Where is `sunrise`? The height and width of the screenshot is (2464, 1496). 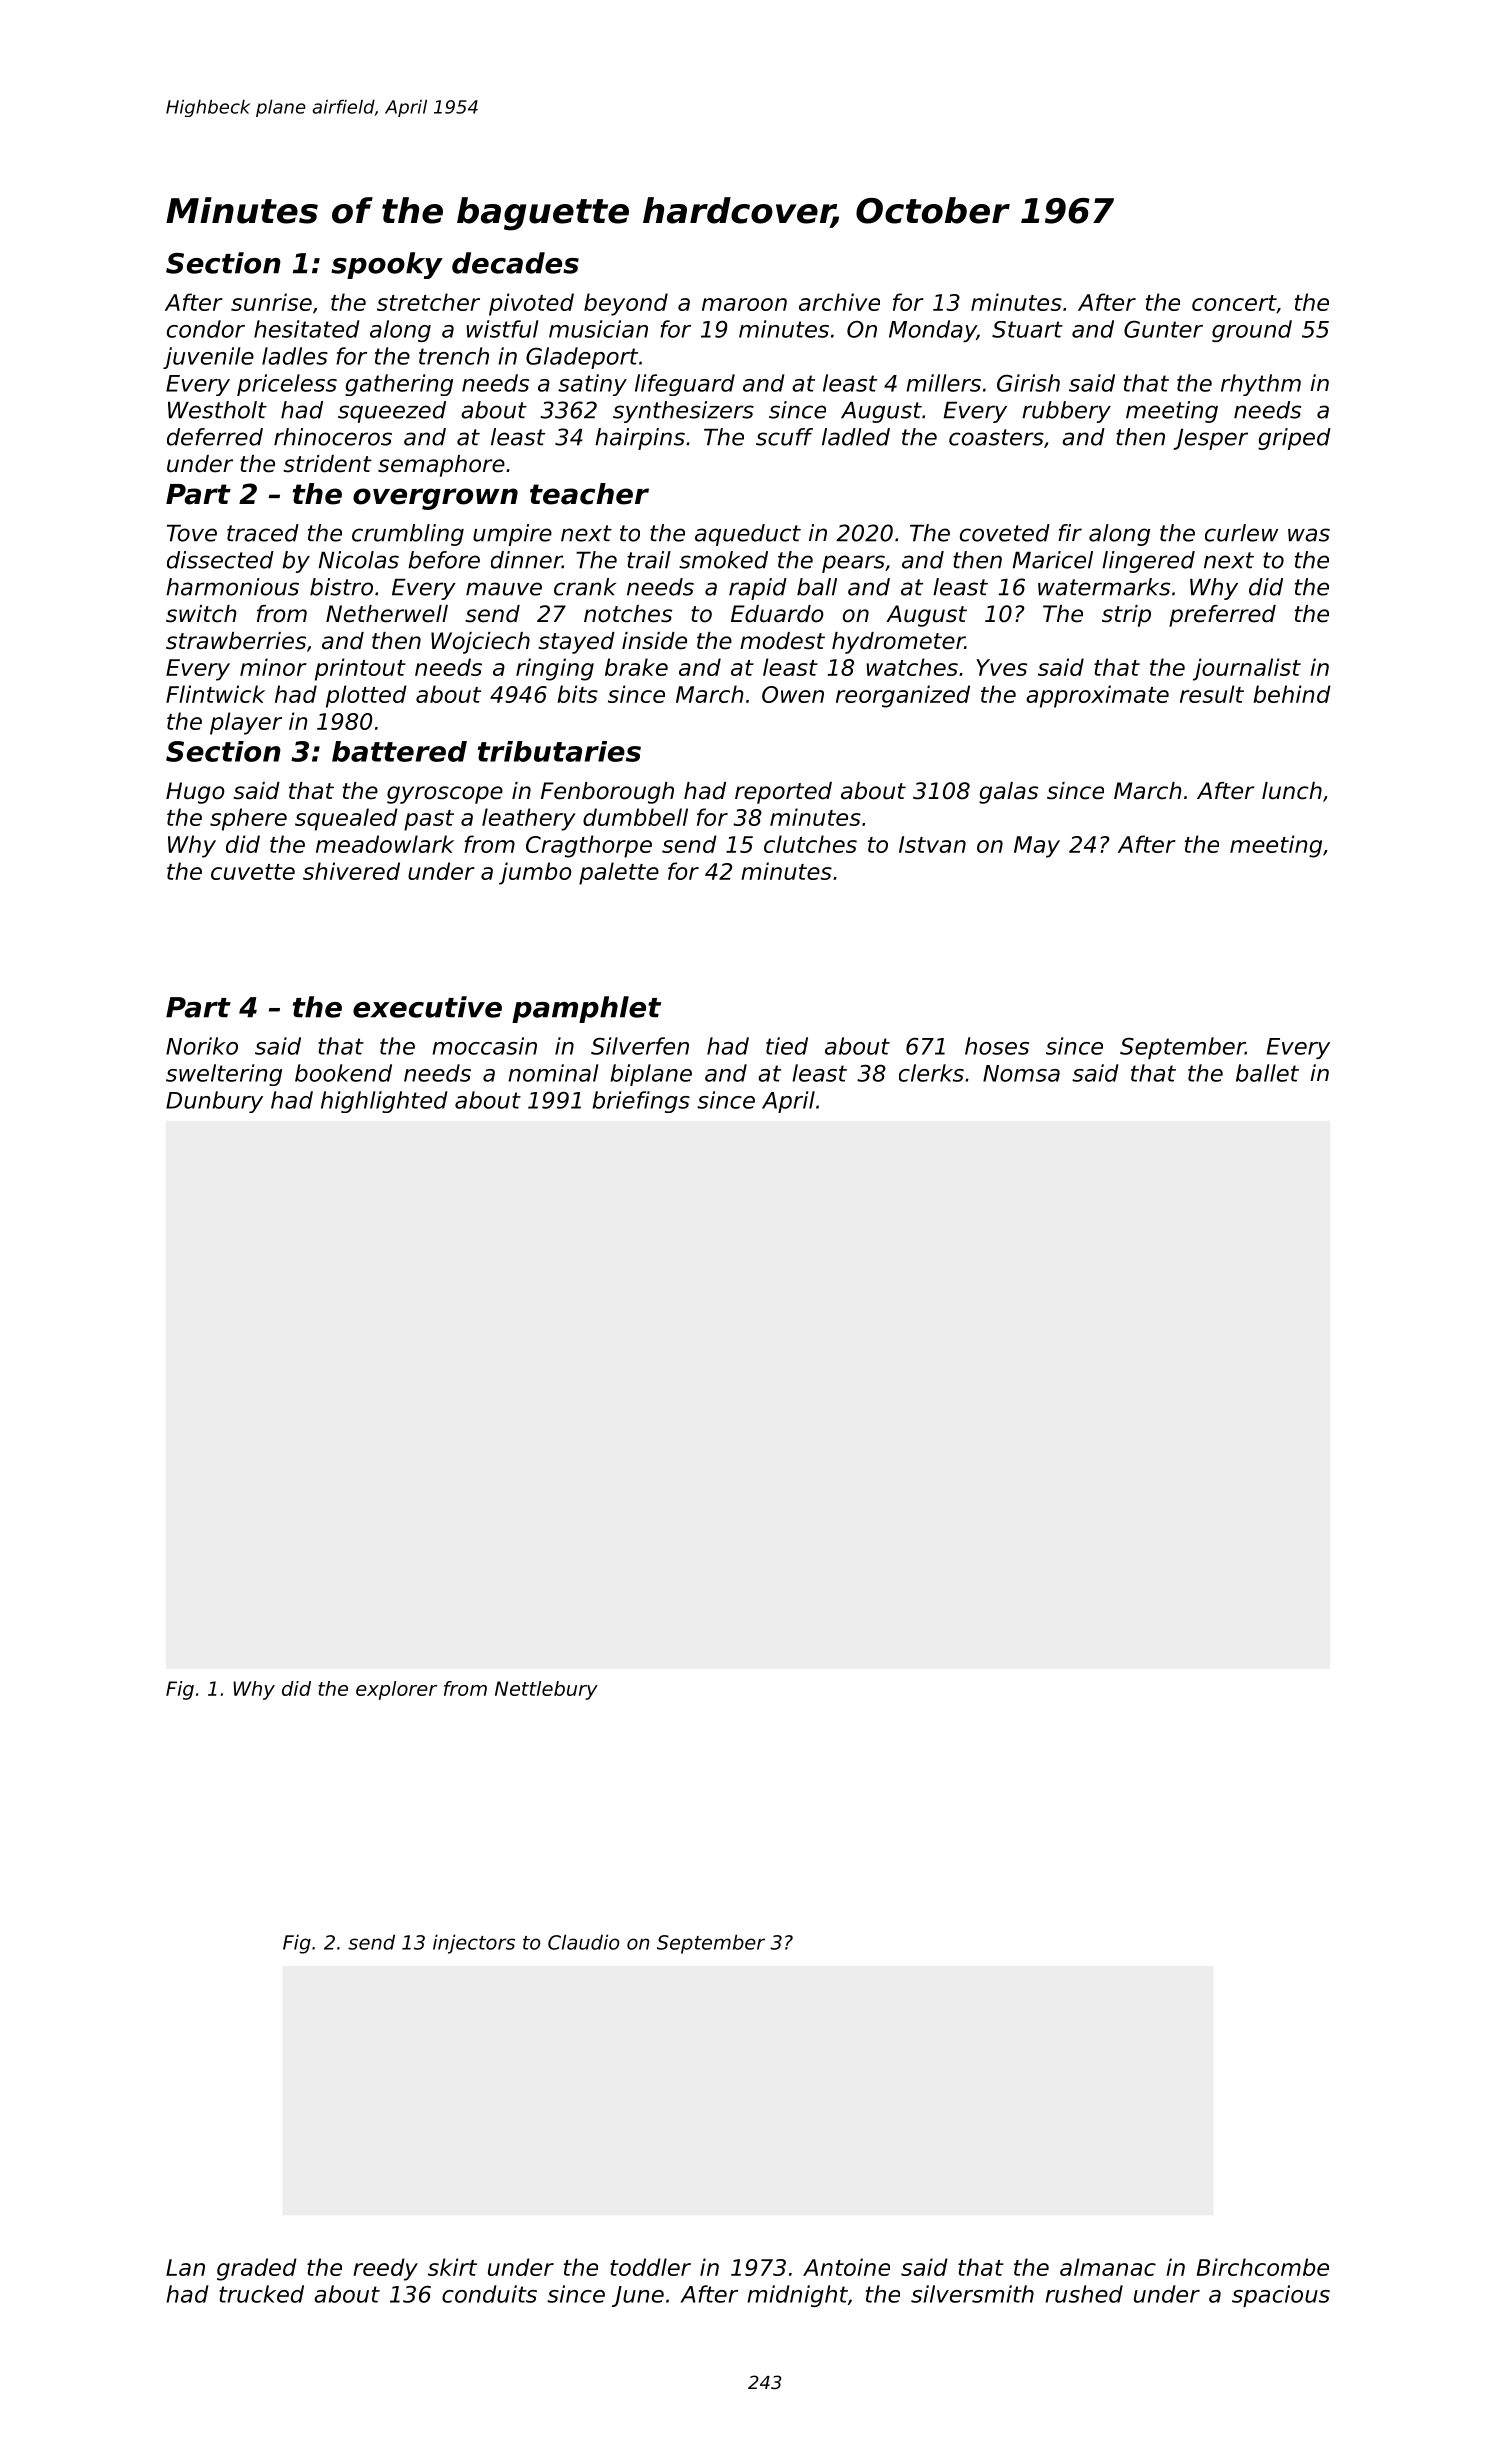
sunrise is located at coordinates (271, 302).
